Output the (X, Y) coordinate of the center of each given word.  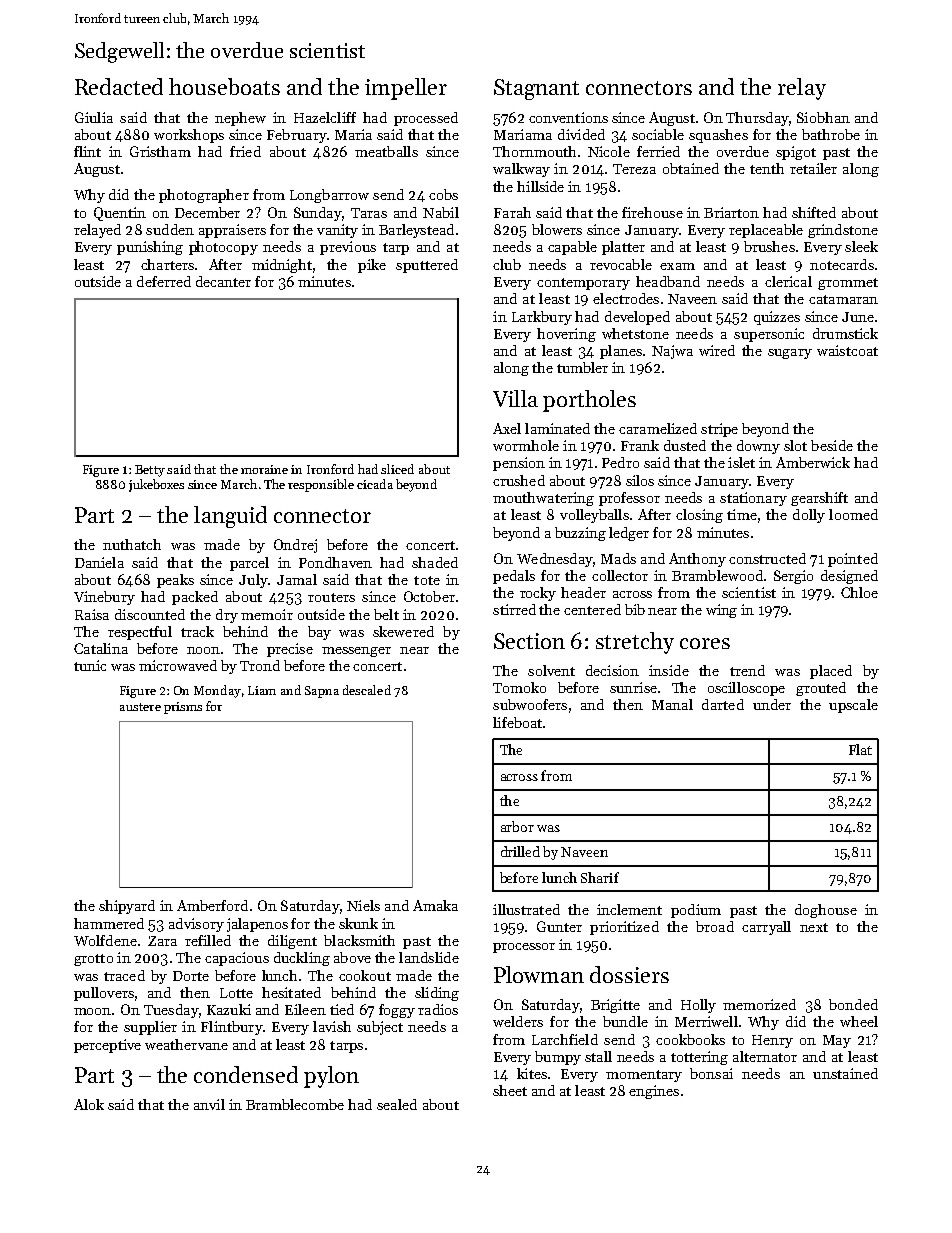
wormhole (526, 445)
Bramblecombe (295, 1104)
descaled (367, 690)
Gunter (559, 926)
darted (723, 704)
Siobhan (823, 117)
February (296, 136)
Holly (698, 1006)
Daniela (99, 562)
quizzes (777, 318)
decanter (223, 281)
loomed (853, 514)
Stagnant (536, 89)
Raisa (92, 614)
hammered (109, 923)
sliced (397, 469)
